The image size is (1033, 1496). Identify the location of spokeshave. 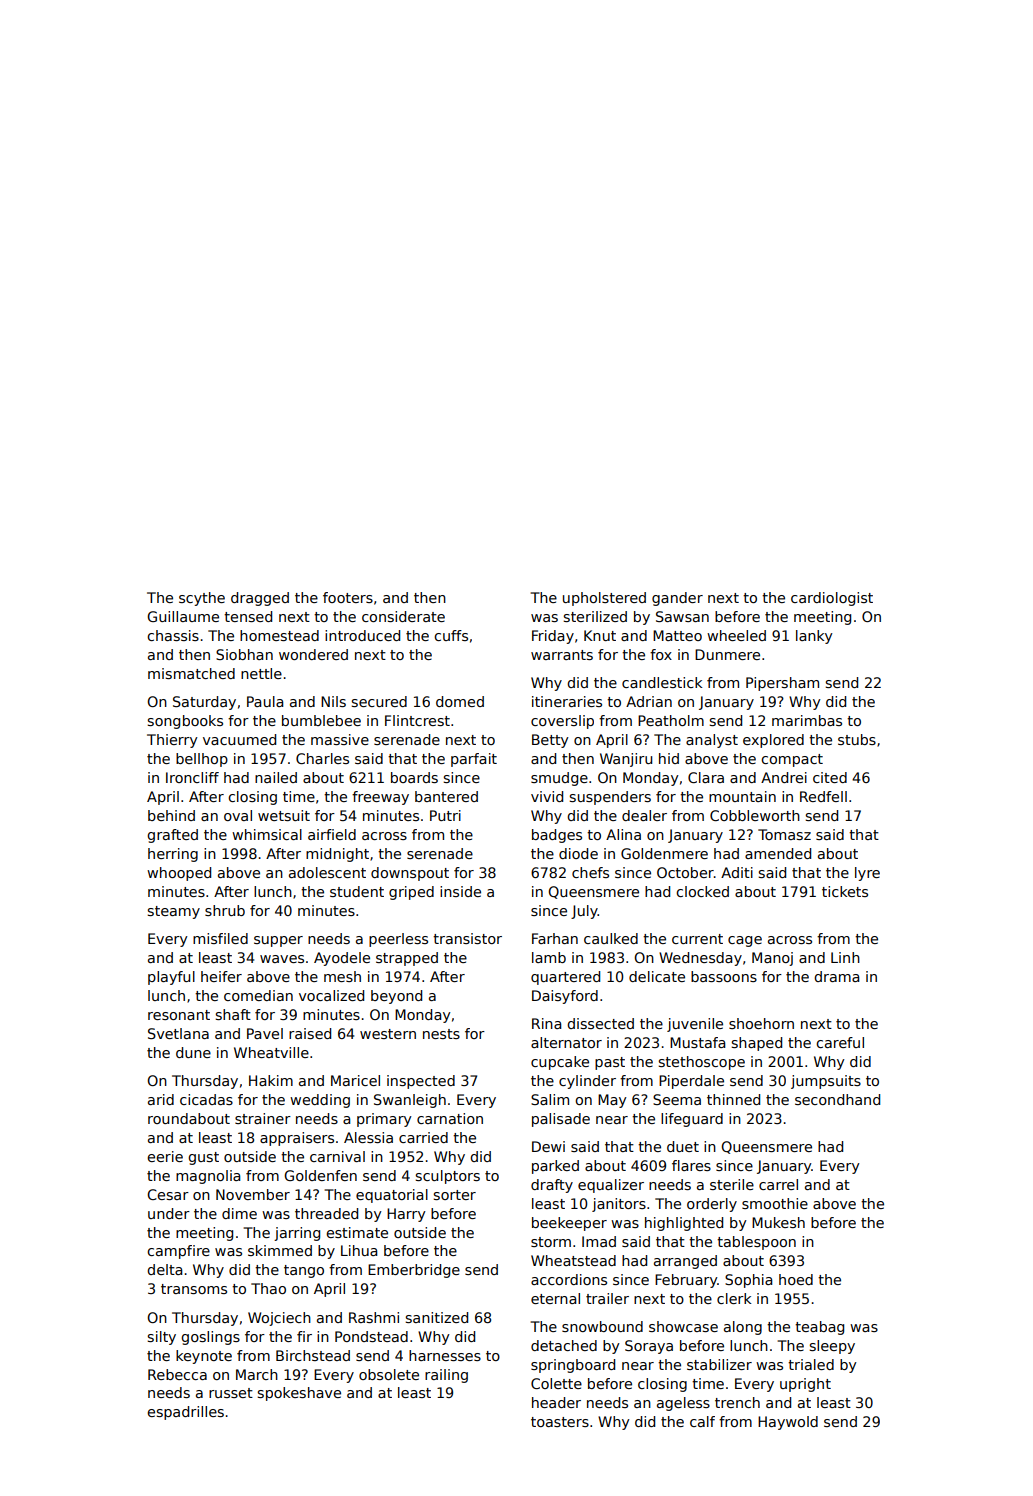
(299, 1394).
